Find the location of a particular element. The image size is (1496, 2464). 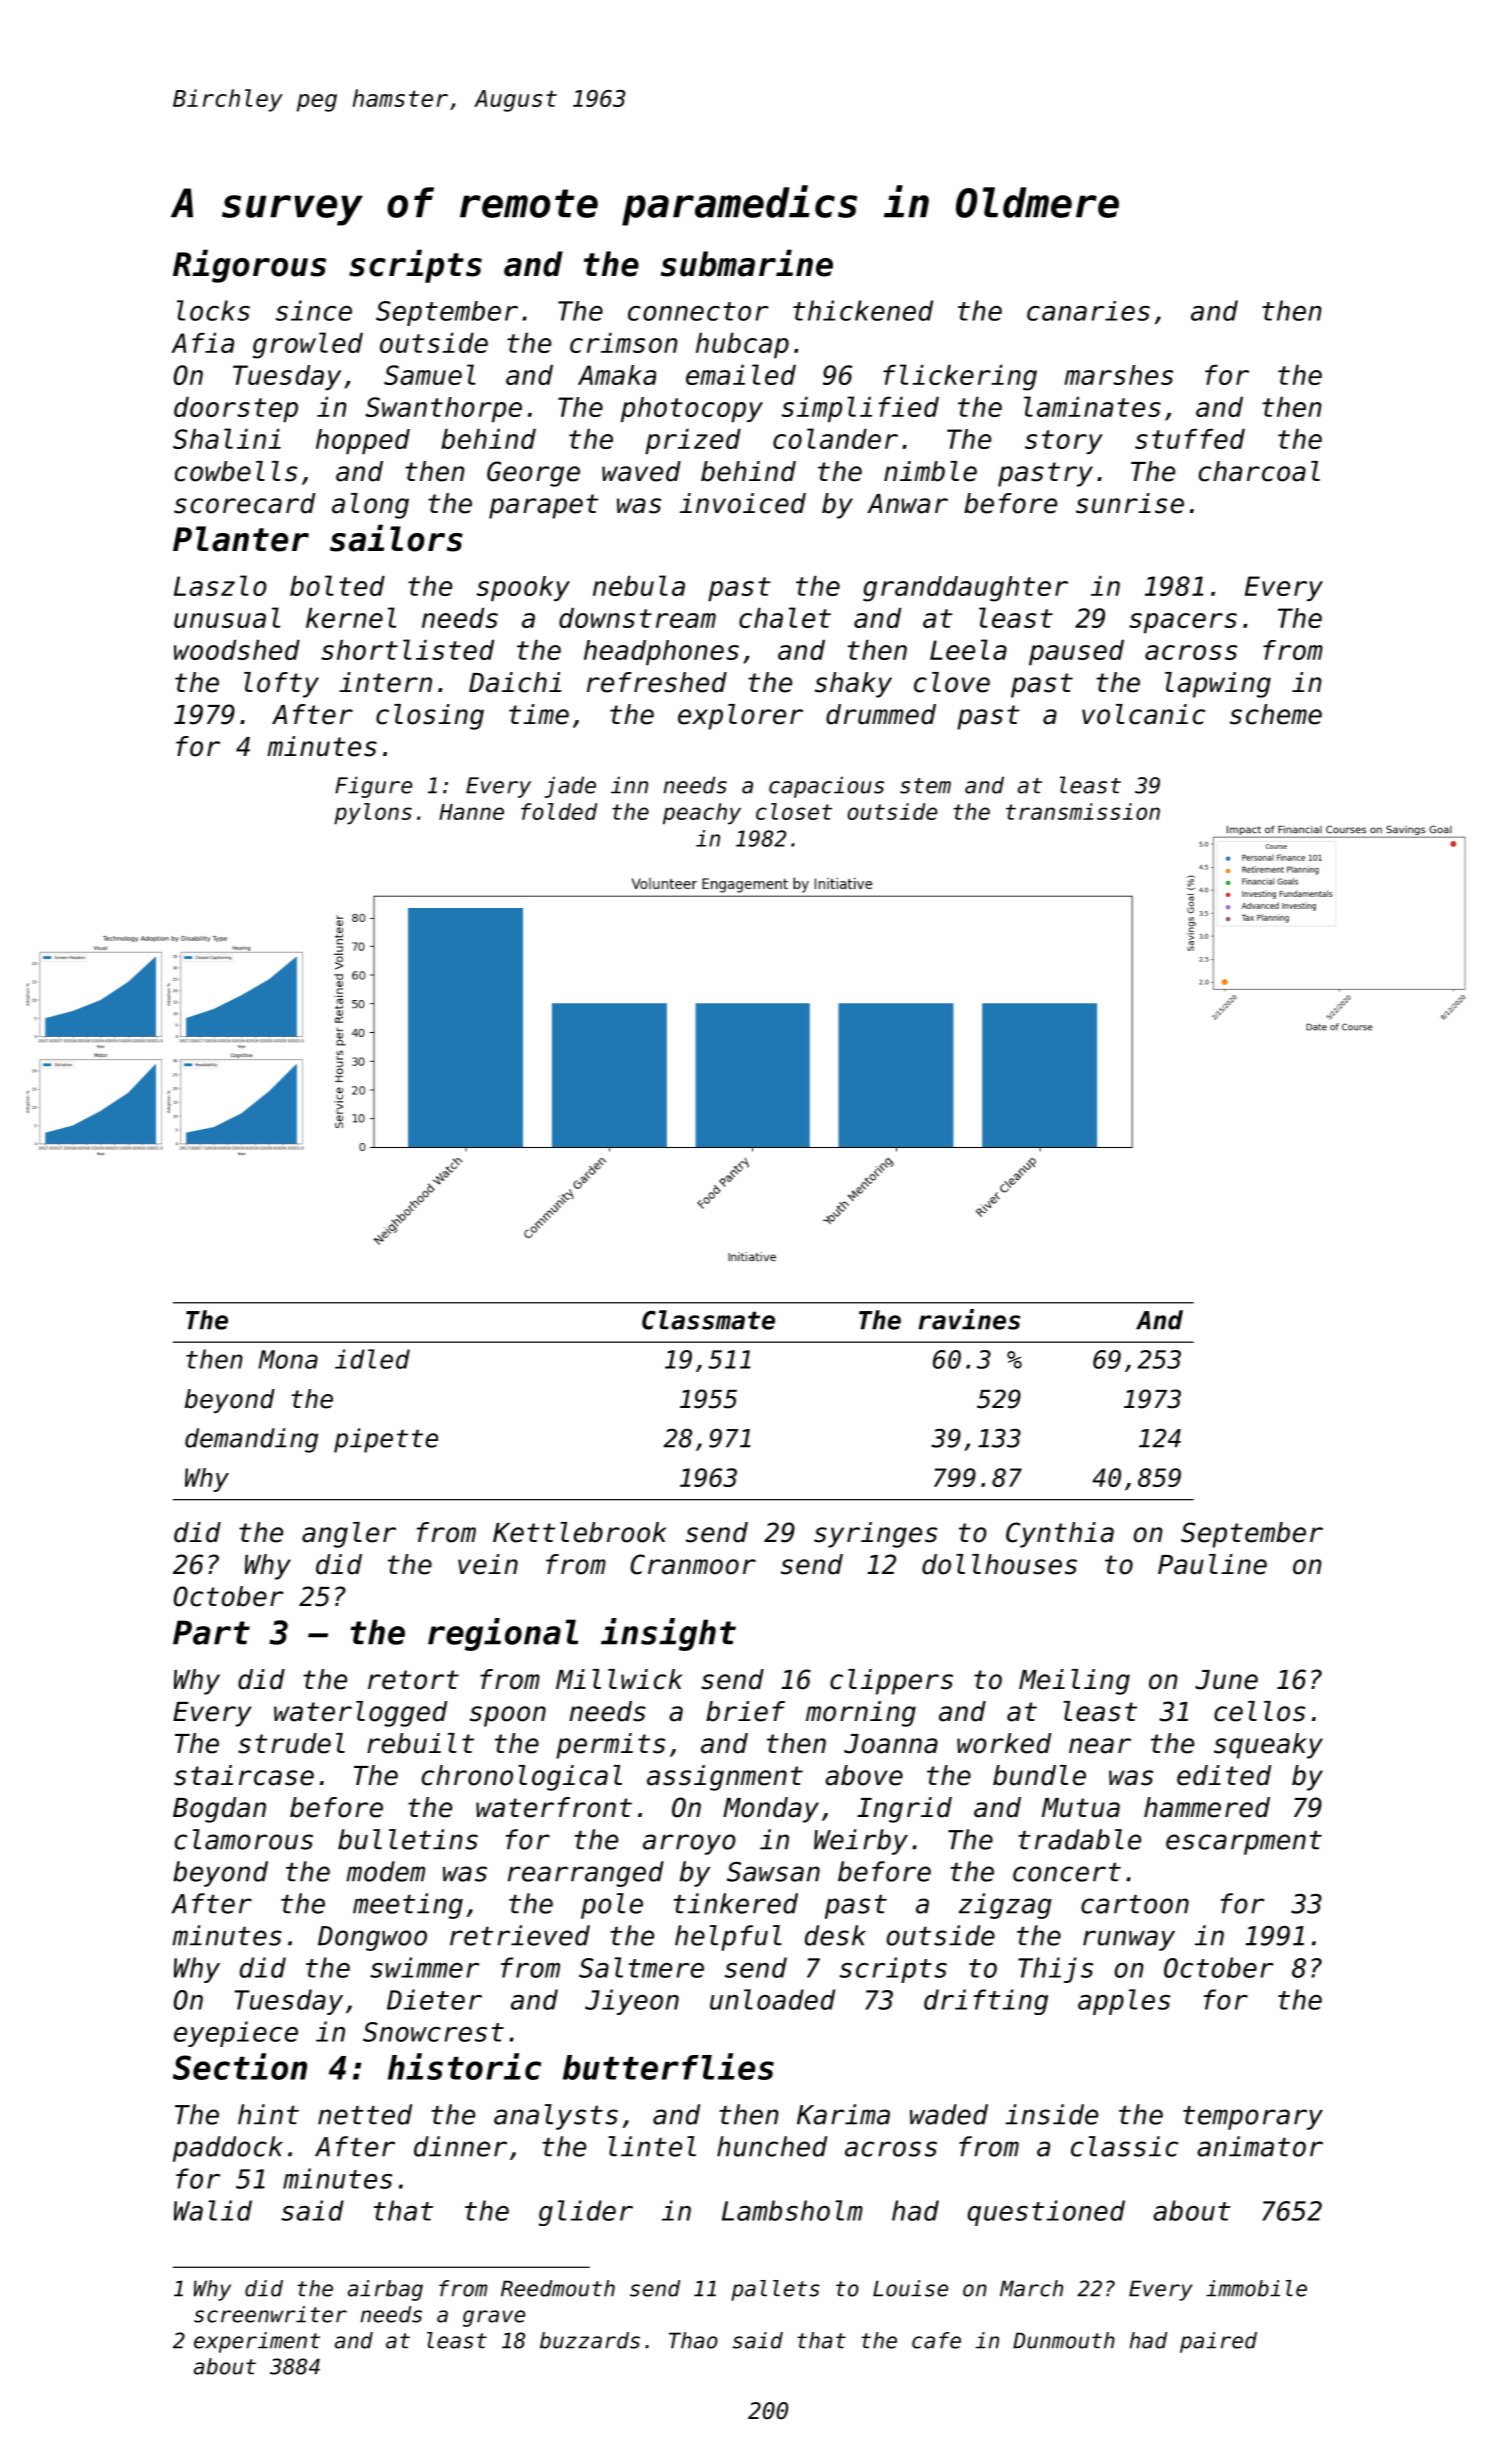

syringes is located at coordinates (875, 1535).
